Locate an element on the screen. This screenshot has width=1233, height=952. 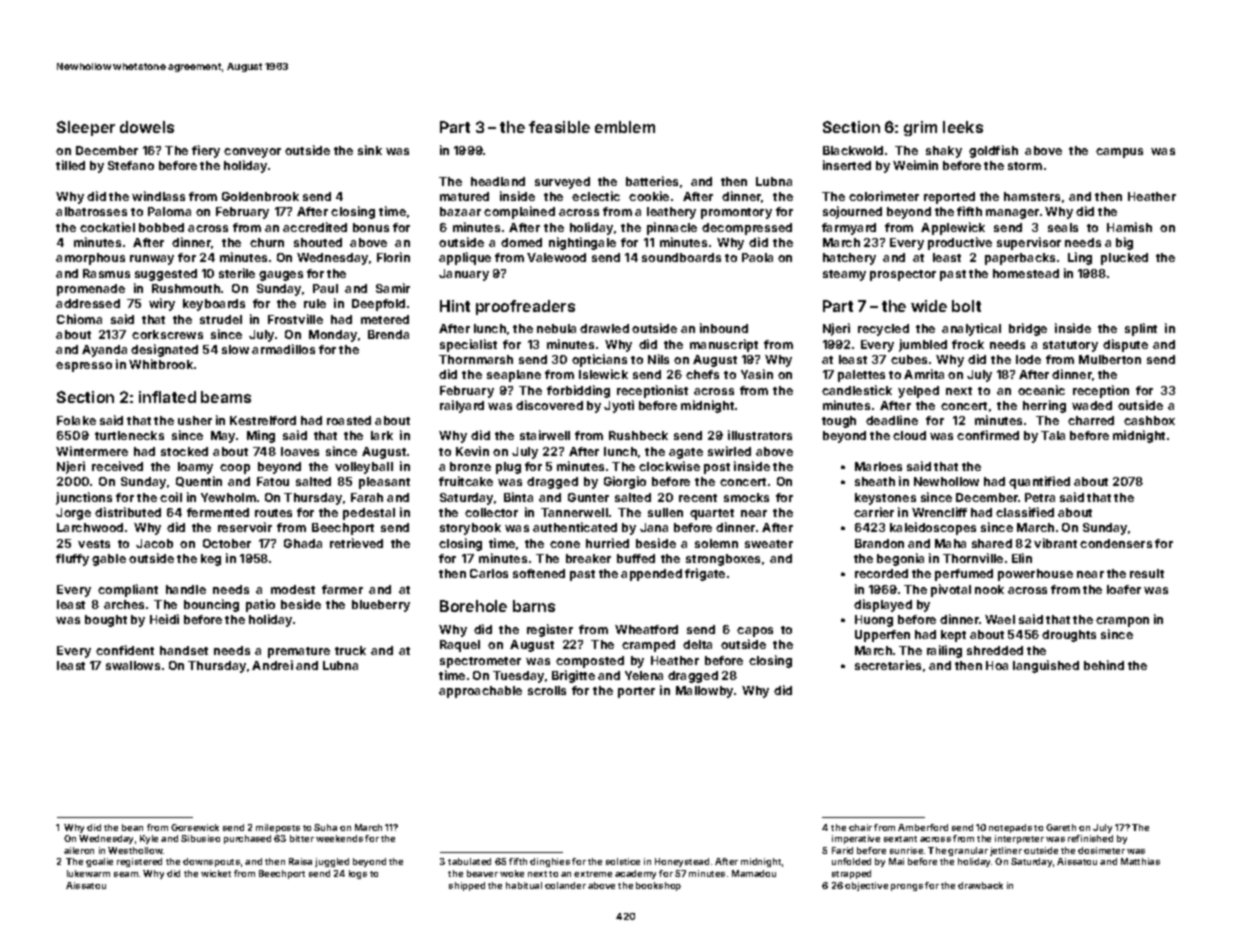
Hint is located at coordinates (455, 306).
